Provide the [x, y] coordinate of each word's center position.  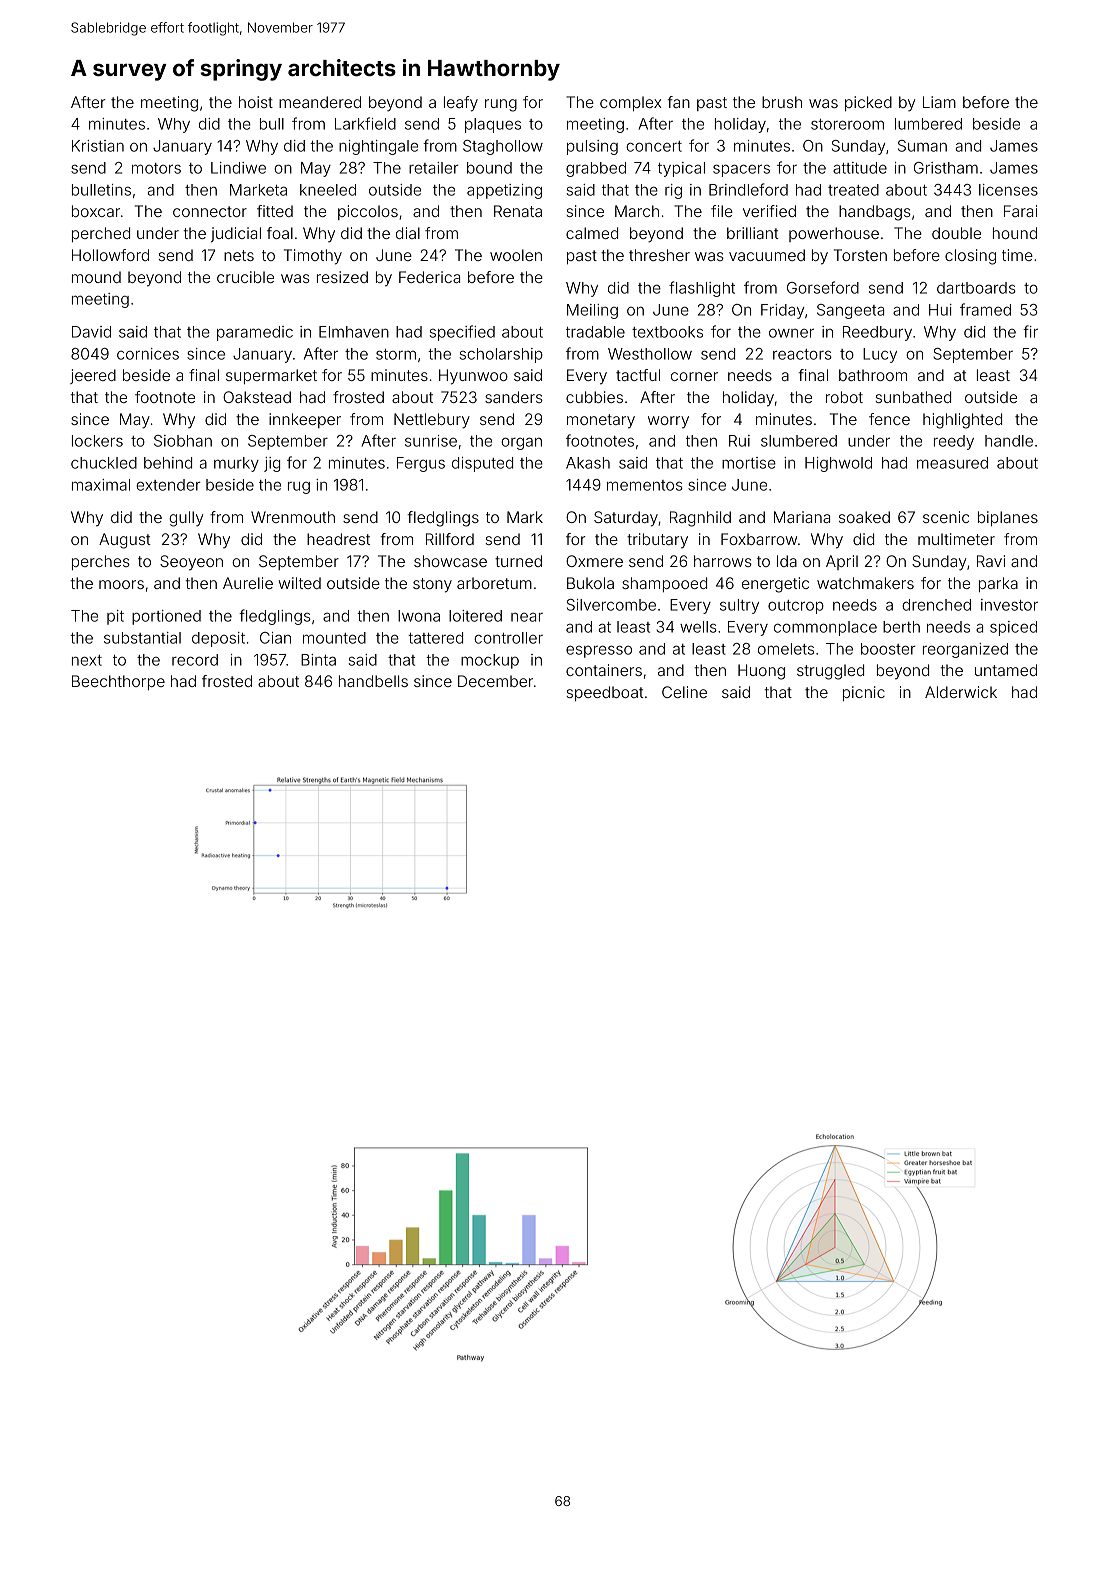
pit [115, 617]
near [527, 617]
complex [631, 103]
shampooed [664, 584]
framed [985, 309]
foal [280, 233]
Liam [939, 102]
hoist [256, 102]
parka [998, 584]
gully [186, 519]
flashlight [702, 289]
